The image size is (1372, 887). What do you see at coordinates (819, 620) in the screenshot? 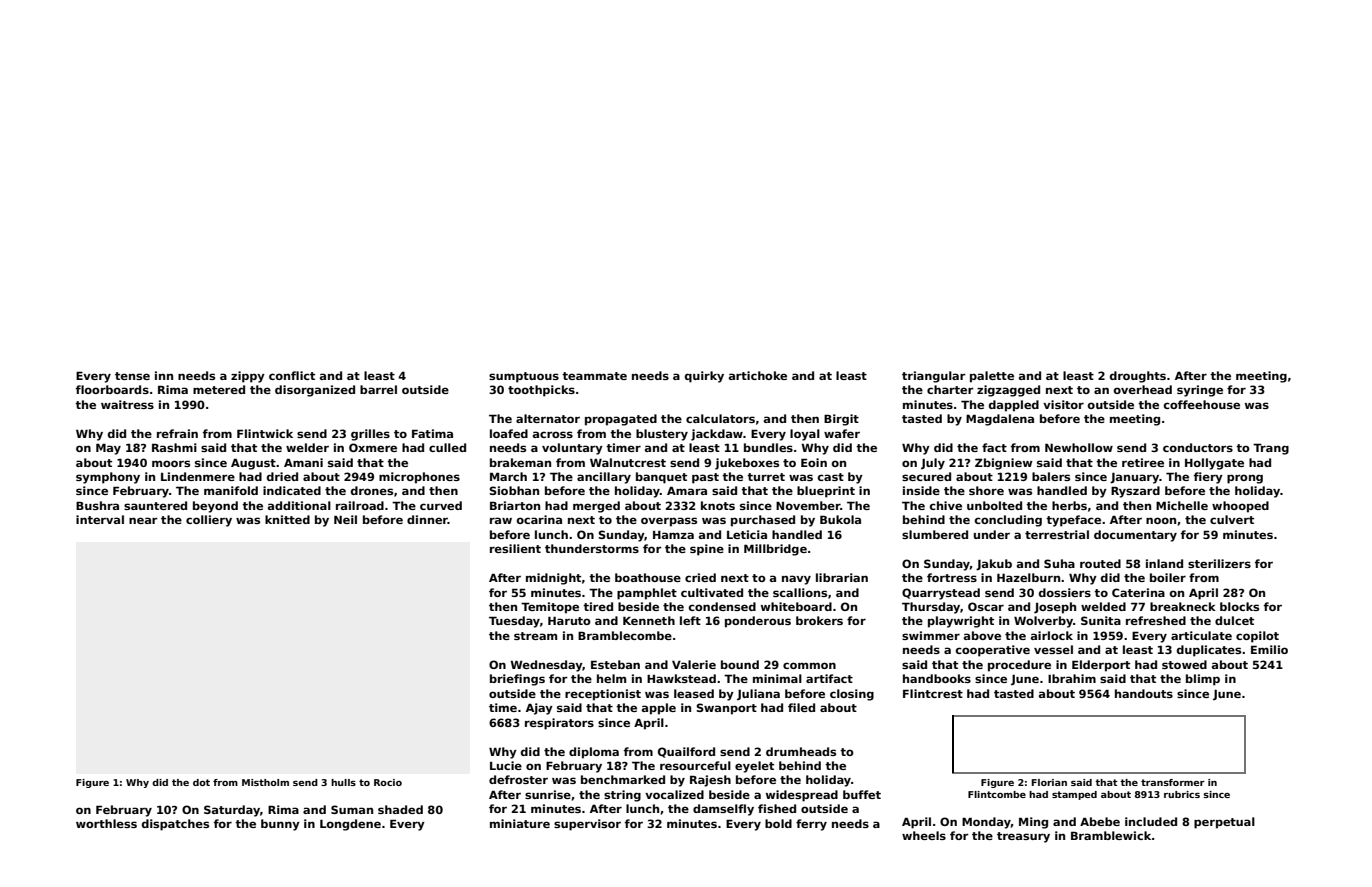
I see `brokers` at bounding box center [819, 620].
